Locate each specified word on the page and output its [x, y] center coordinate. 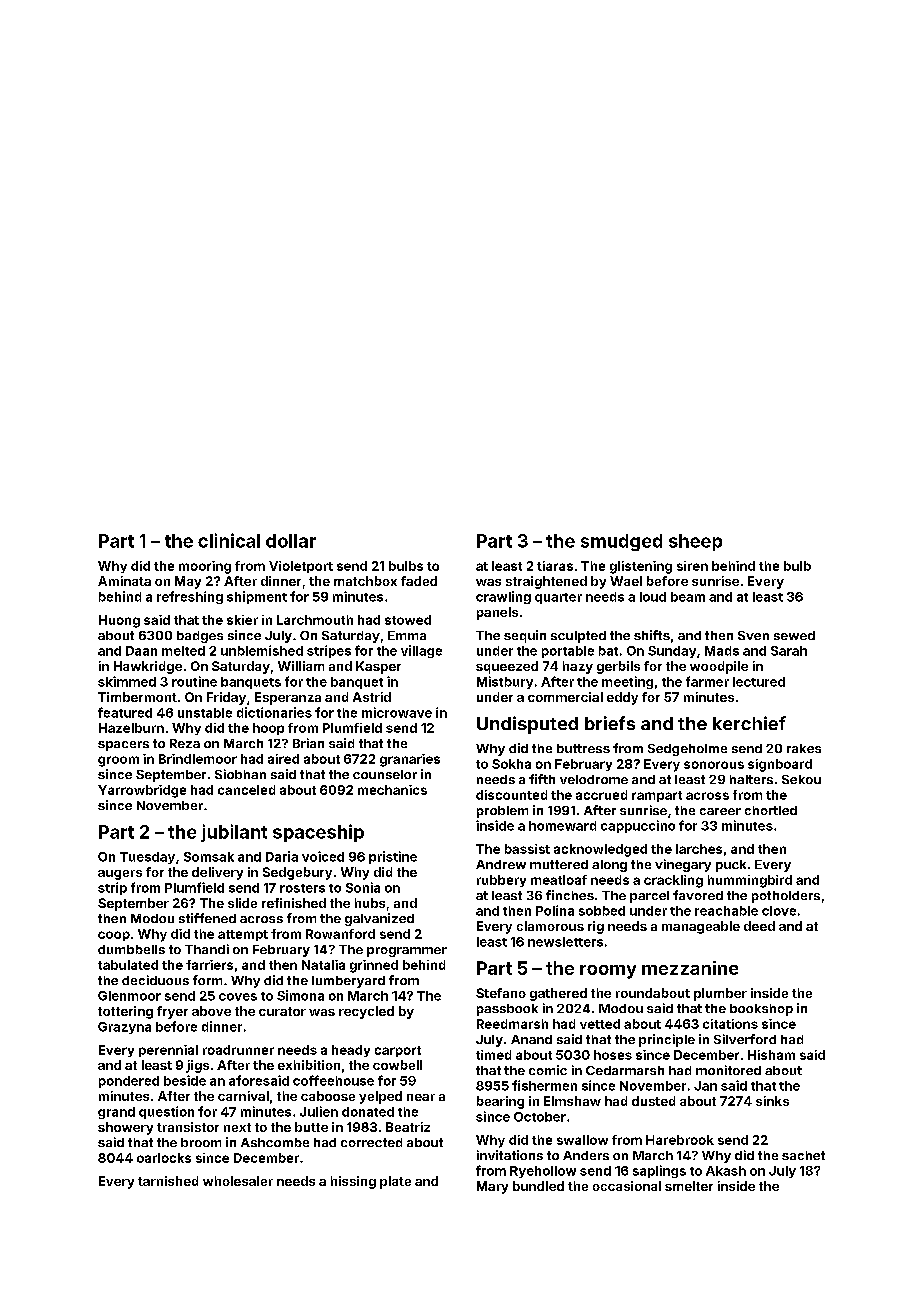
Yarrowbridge [142, 791]
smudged [621, 542]
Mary [492, 1187]
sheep [695, 542]
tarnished [168, 1181]
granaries [410, 760]
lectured [759, 682]
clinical [229, 540]
